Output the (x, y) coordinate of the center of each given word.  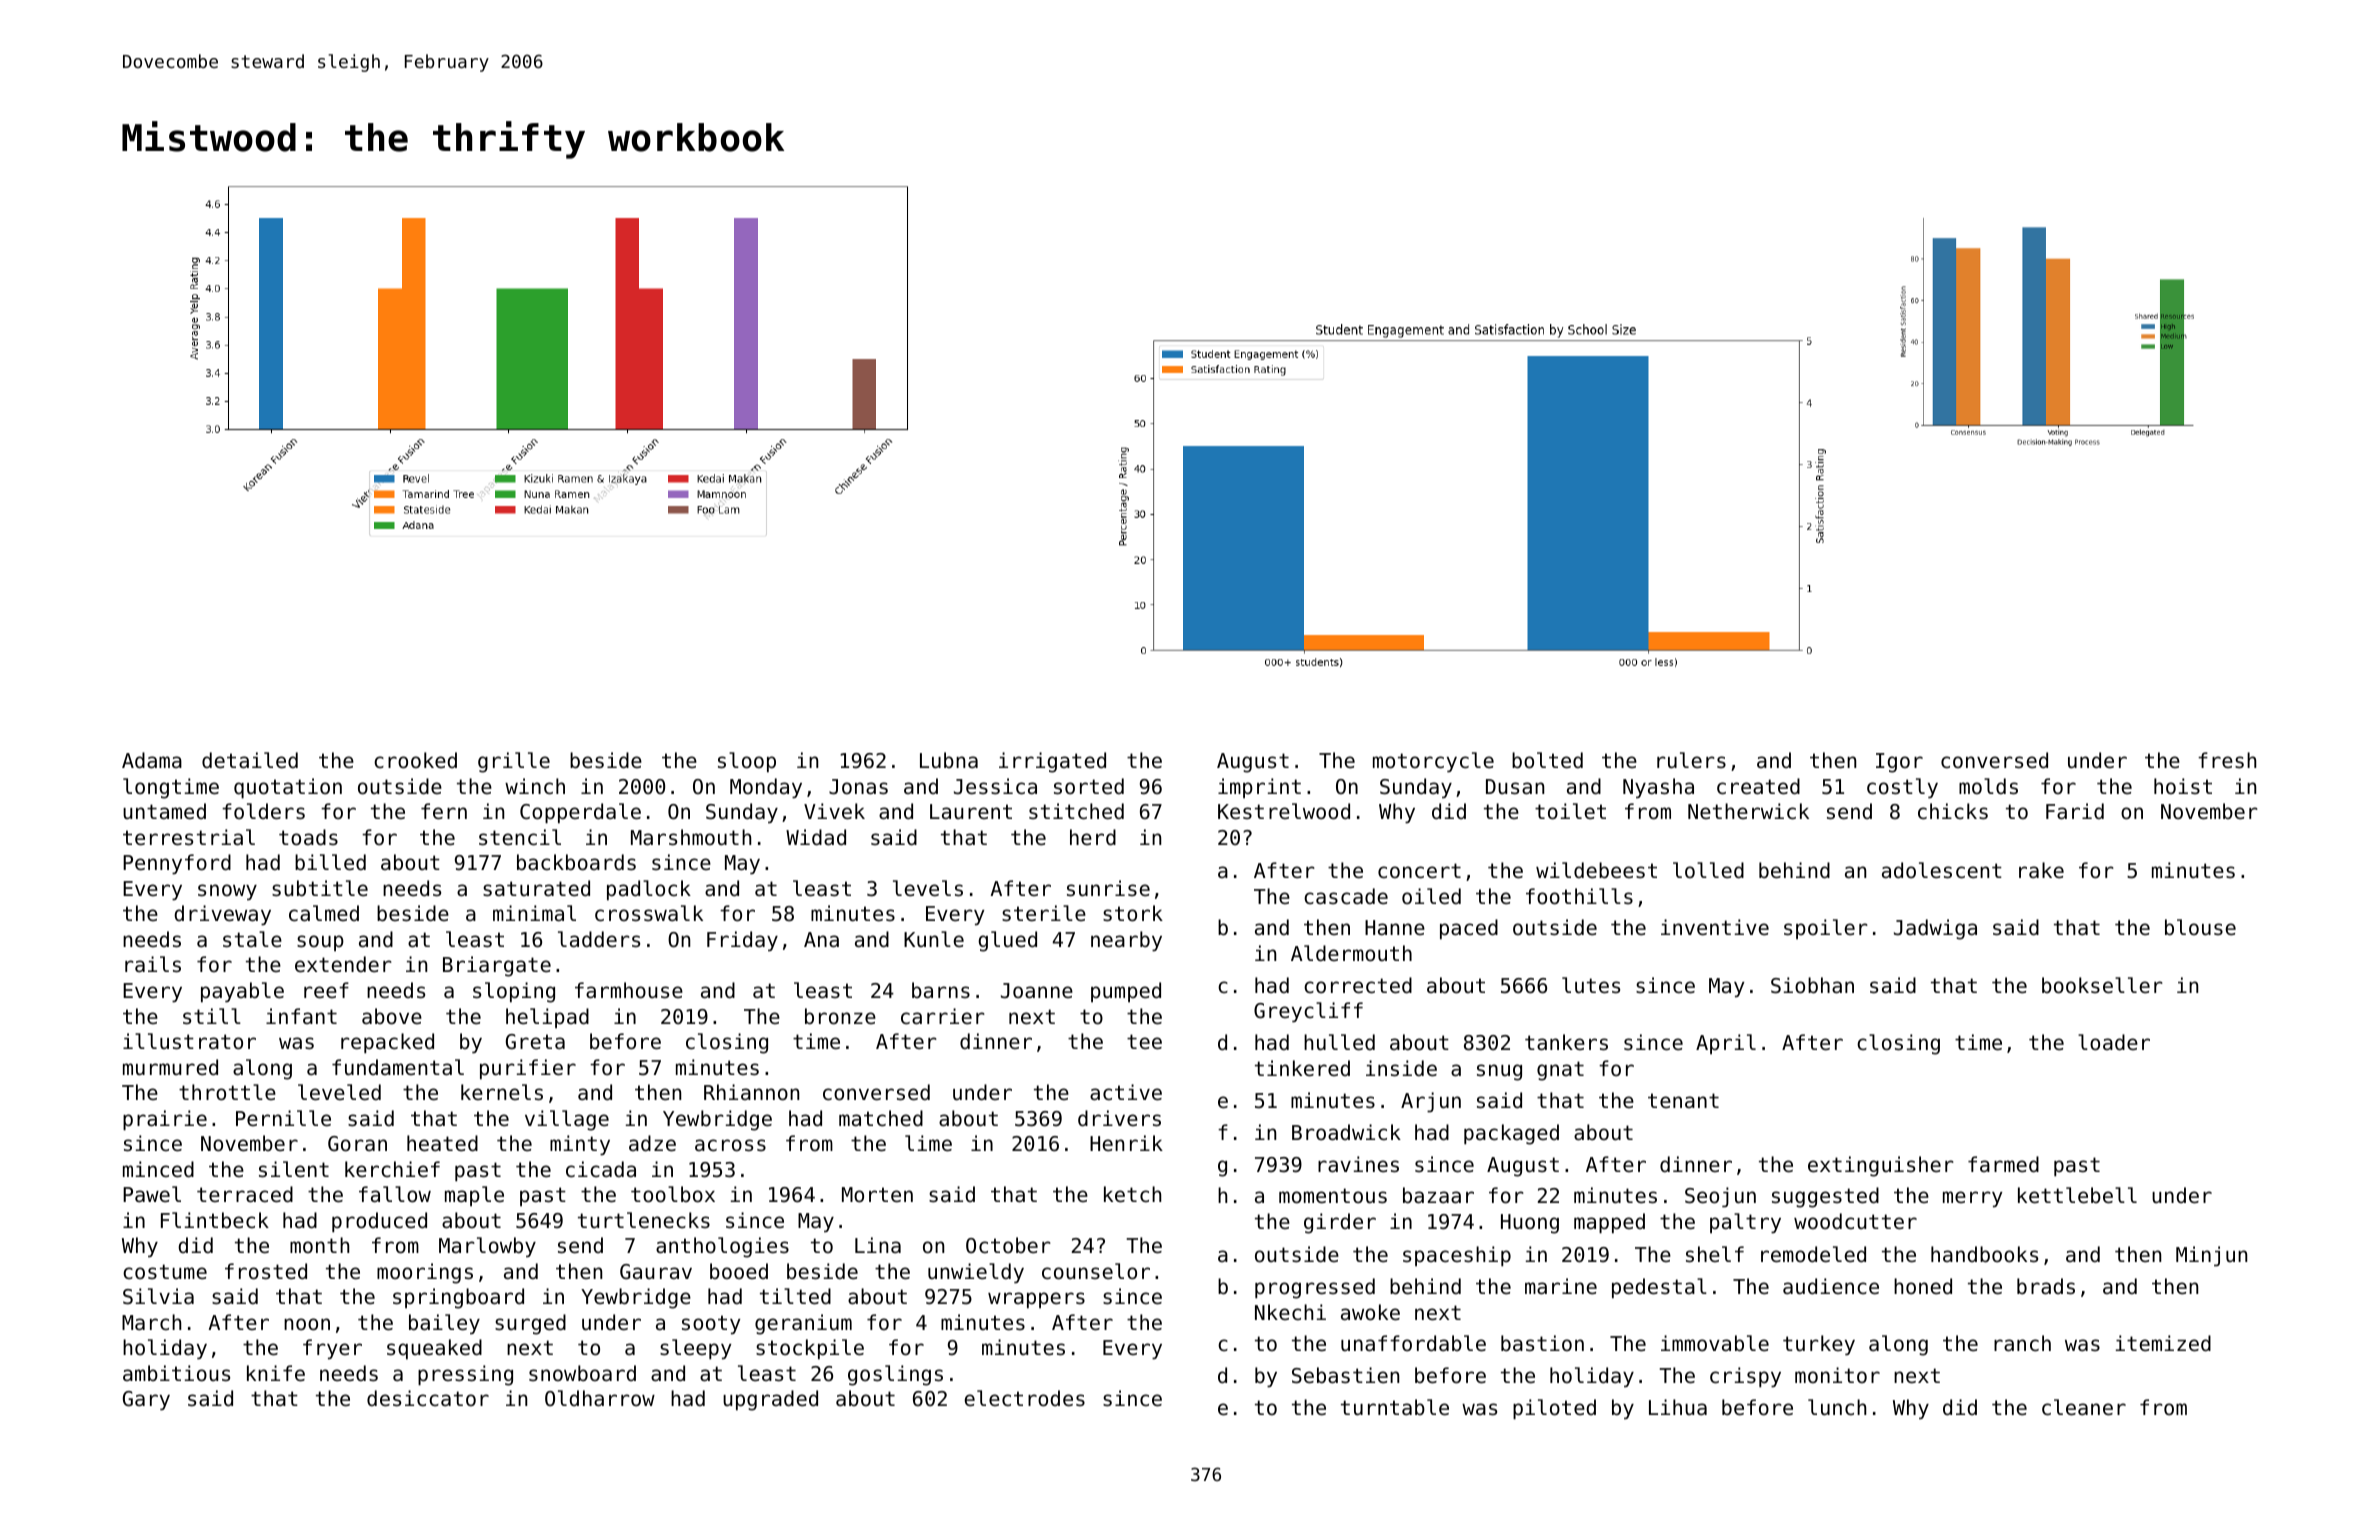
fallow (395, 1194)
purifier (528, 1069)
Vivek (834, 811)
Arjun (1431, 1102)
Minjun (2211, 1256)
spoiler (1826, 929)
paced (1469, 929)
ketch (1132, 1194)
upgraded (770, 1400)
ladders (599, 939)
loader (2114, 1042)
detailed (250, 760)
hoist (2183, 786)
